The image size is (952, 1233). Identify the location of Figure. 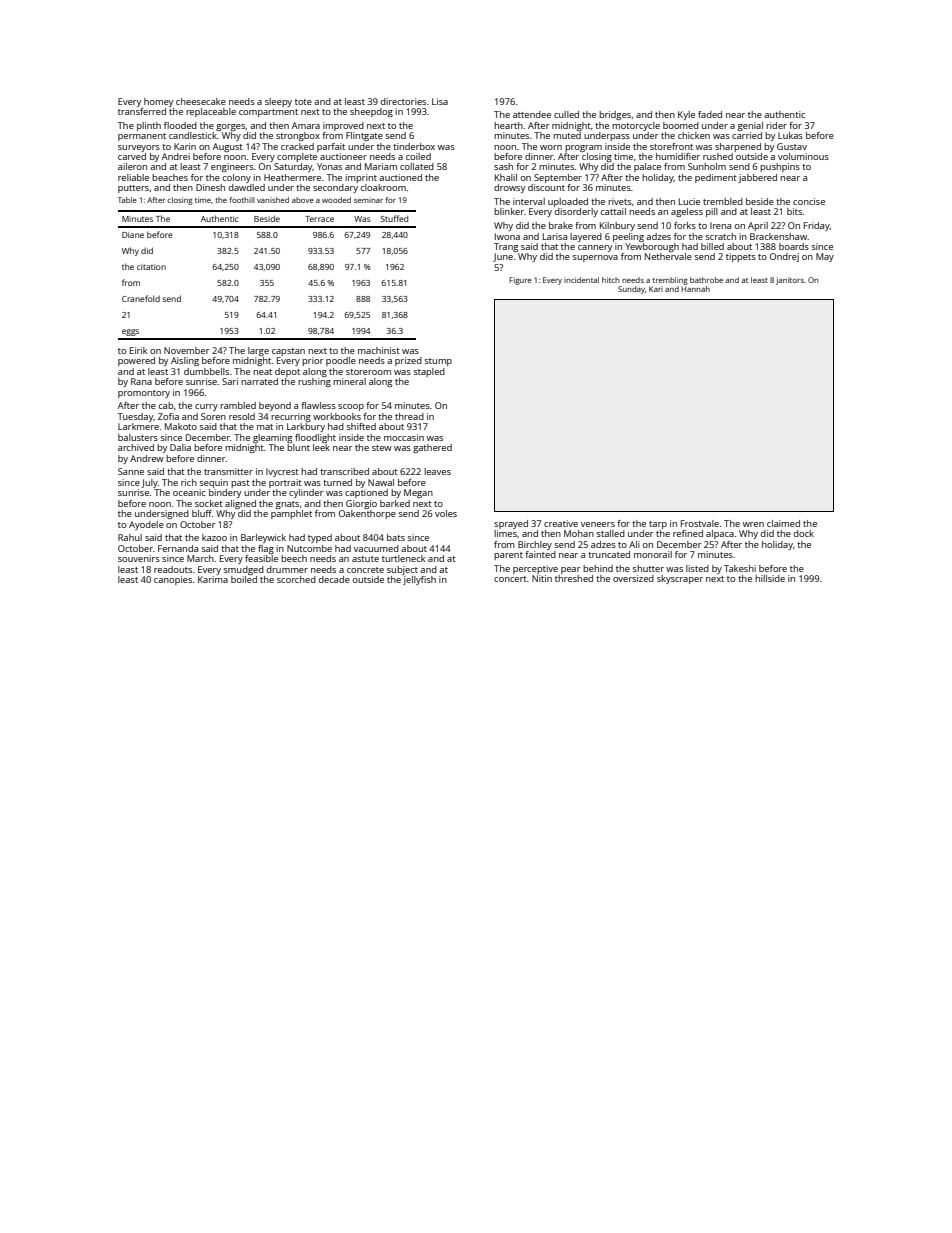
(520, 281).
